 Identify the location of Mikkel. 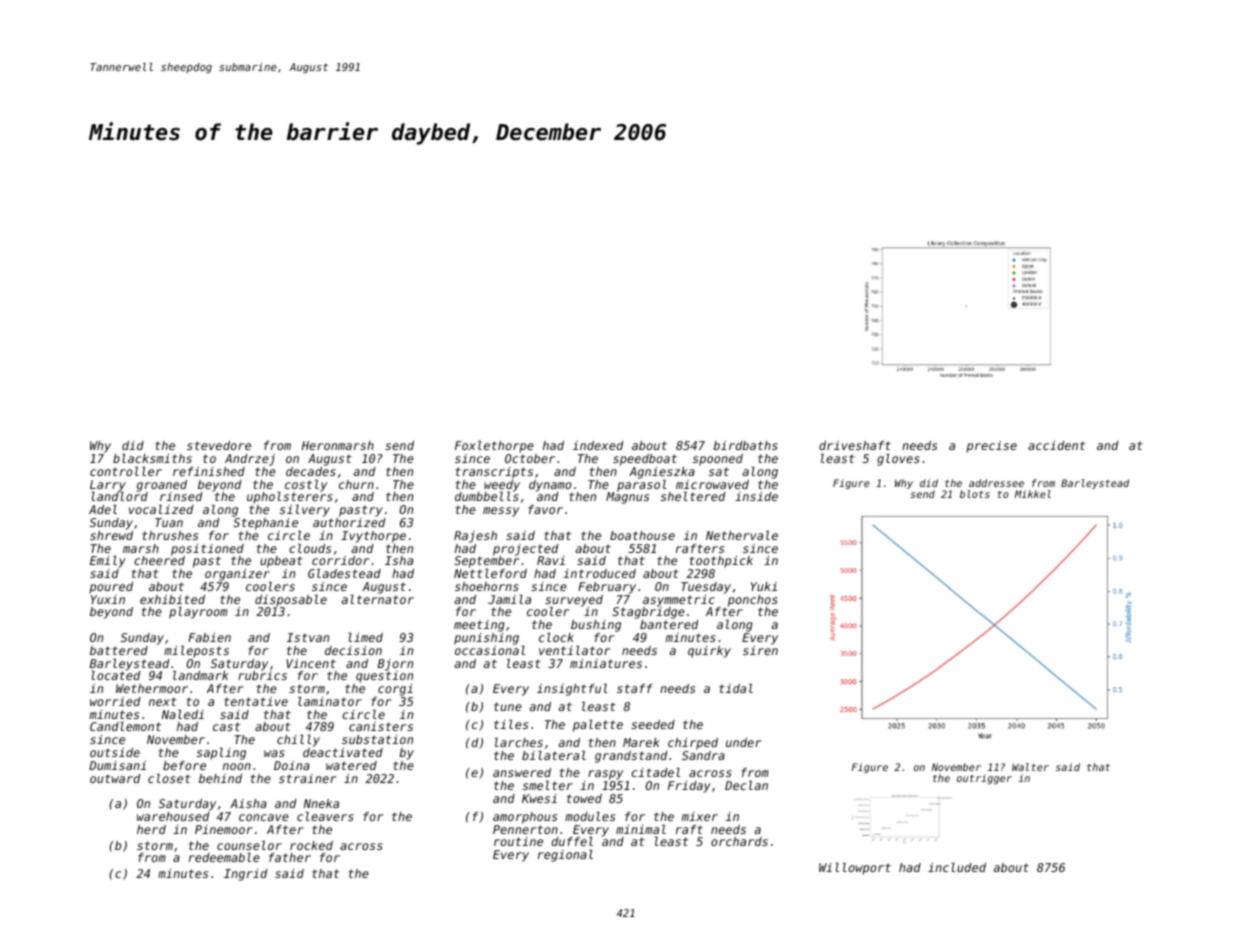
(1033, 494).
